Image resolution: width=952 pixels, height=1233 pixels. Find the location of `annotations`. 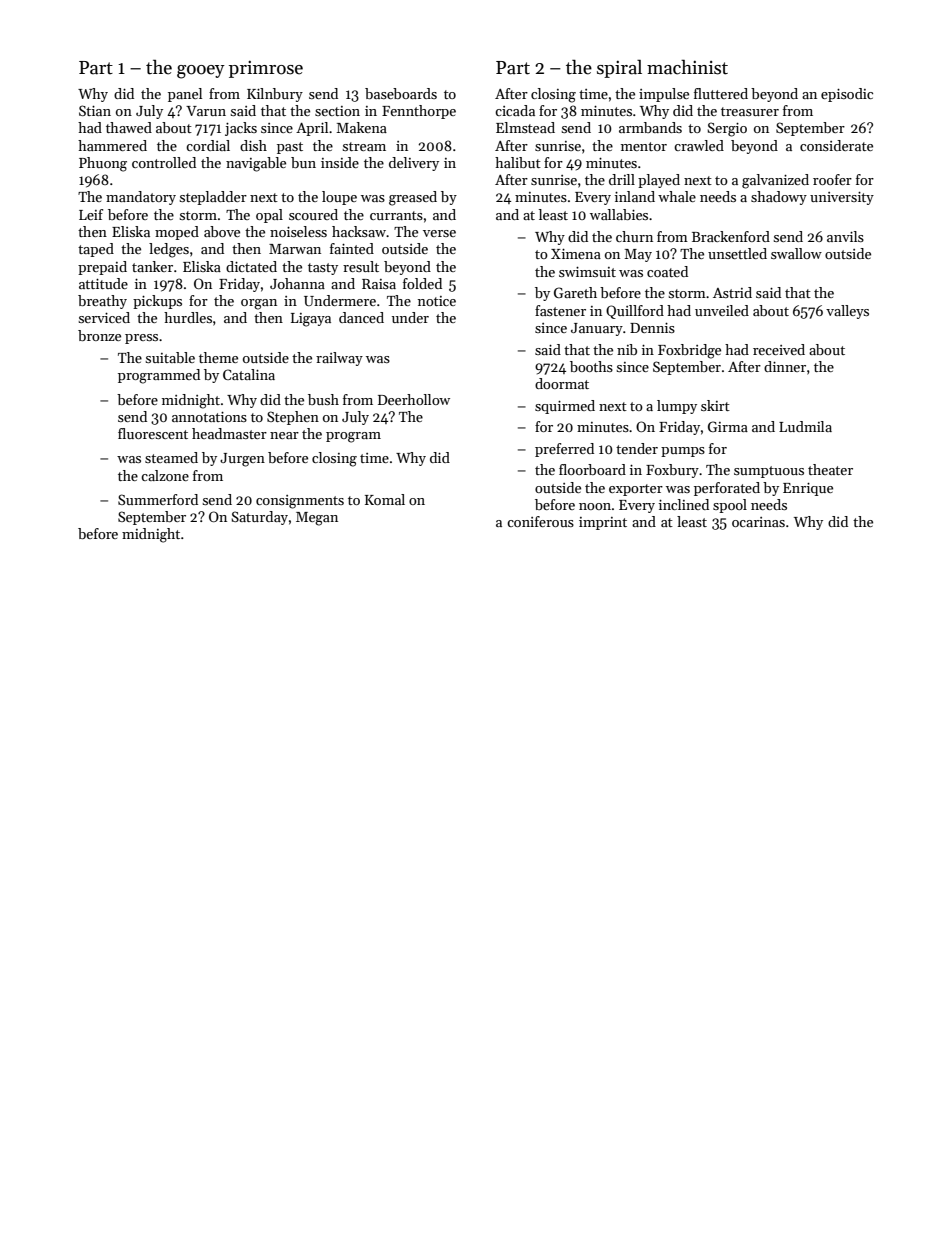

annotations is located at coordinates (209, 417).
